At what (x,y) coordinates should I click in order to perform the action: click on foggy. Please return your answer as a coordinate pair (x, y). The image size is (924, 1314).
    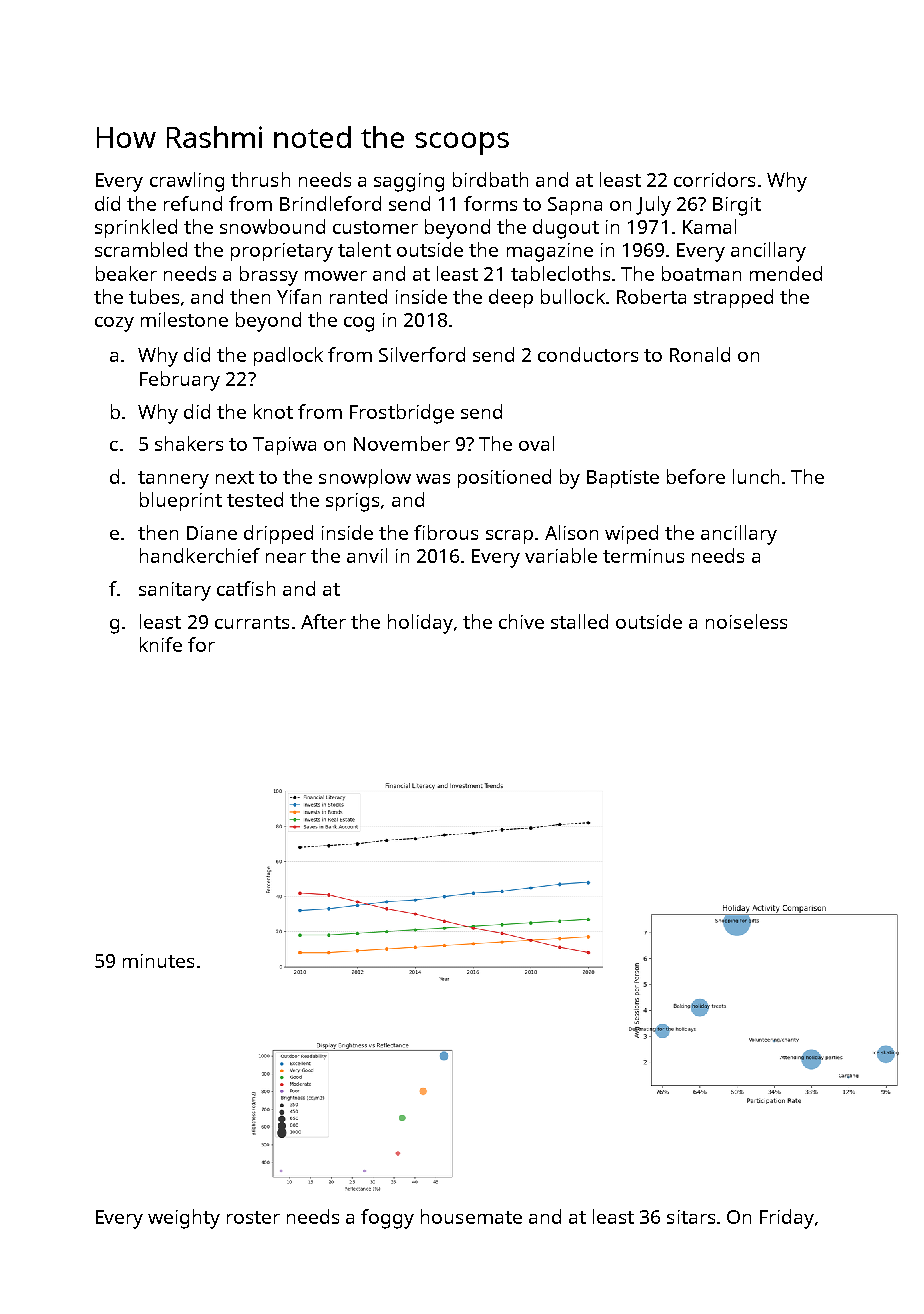
    Looking at the image, I should click on (387, 1219).
